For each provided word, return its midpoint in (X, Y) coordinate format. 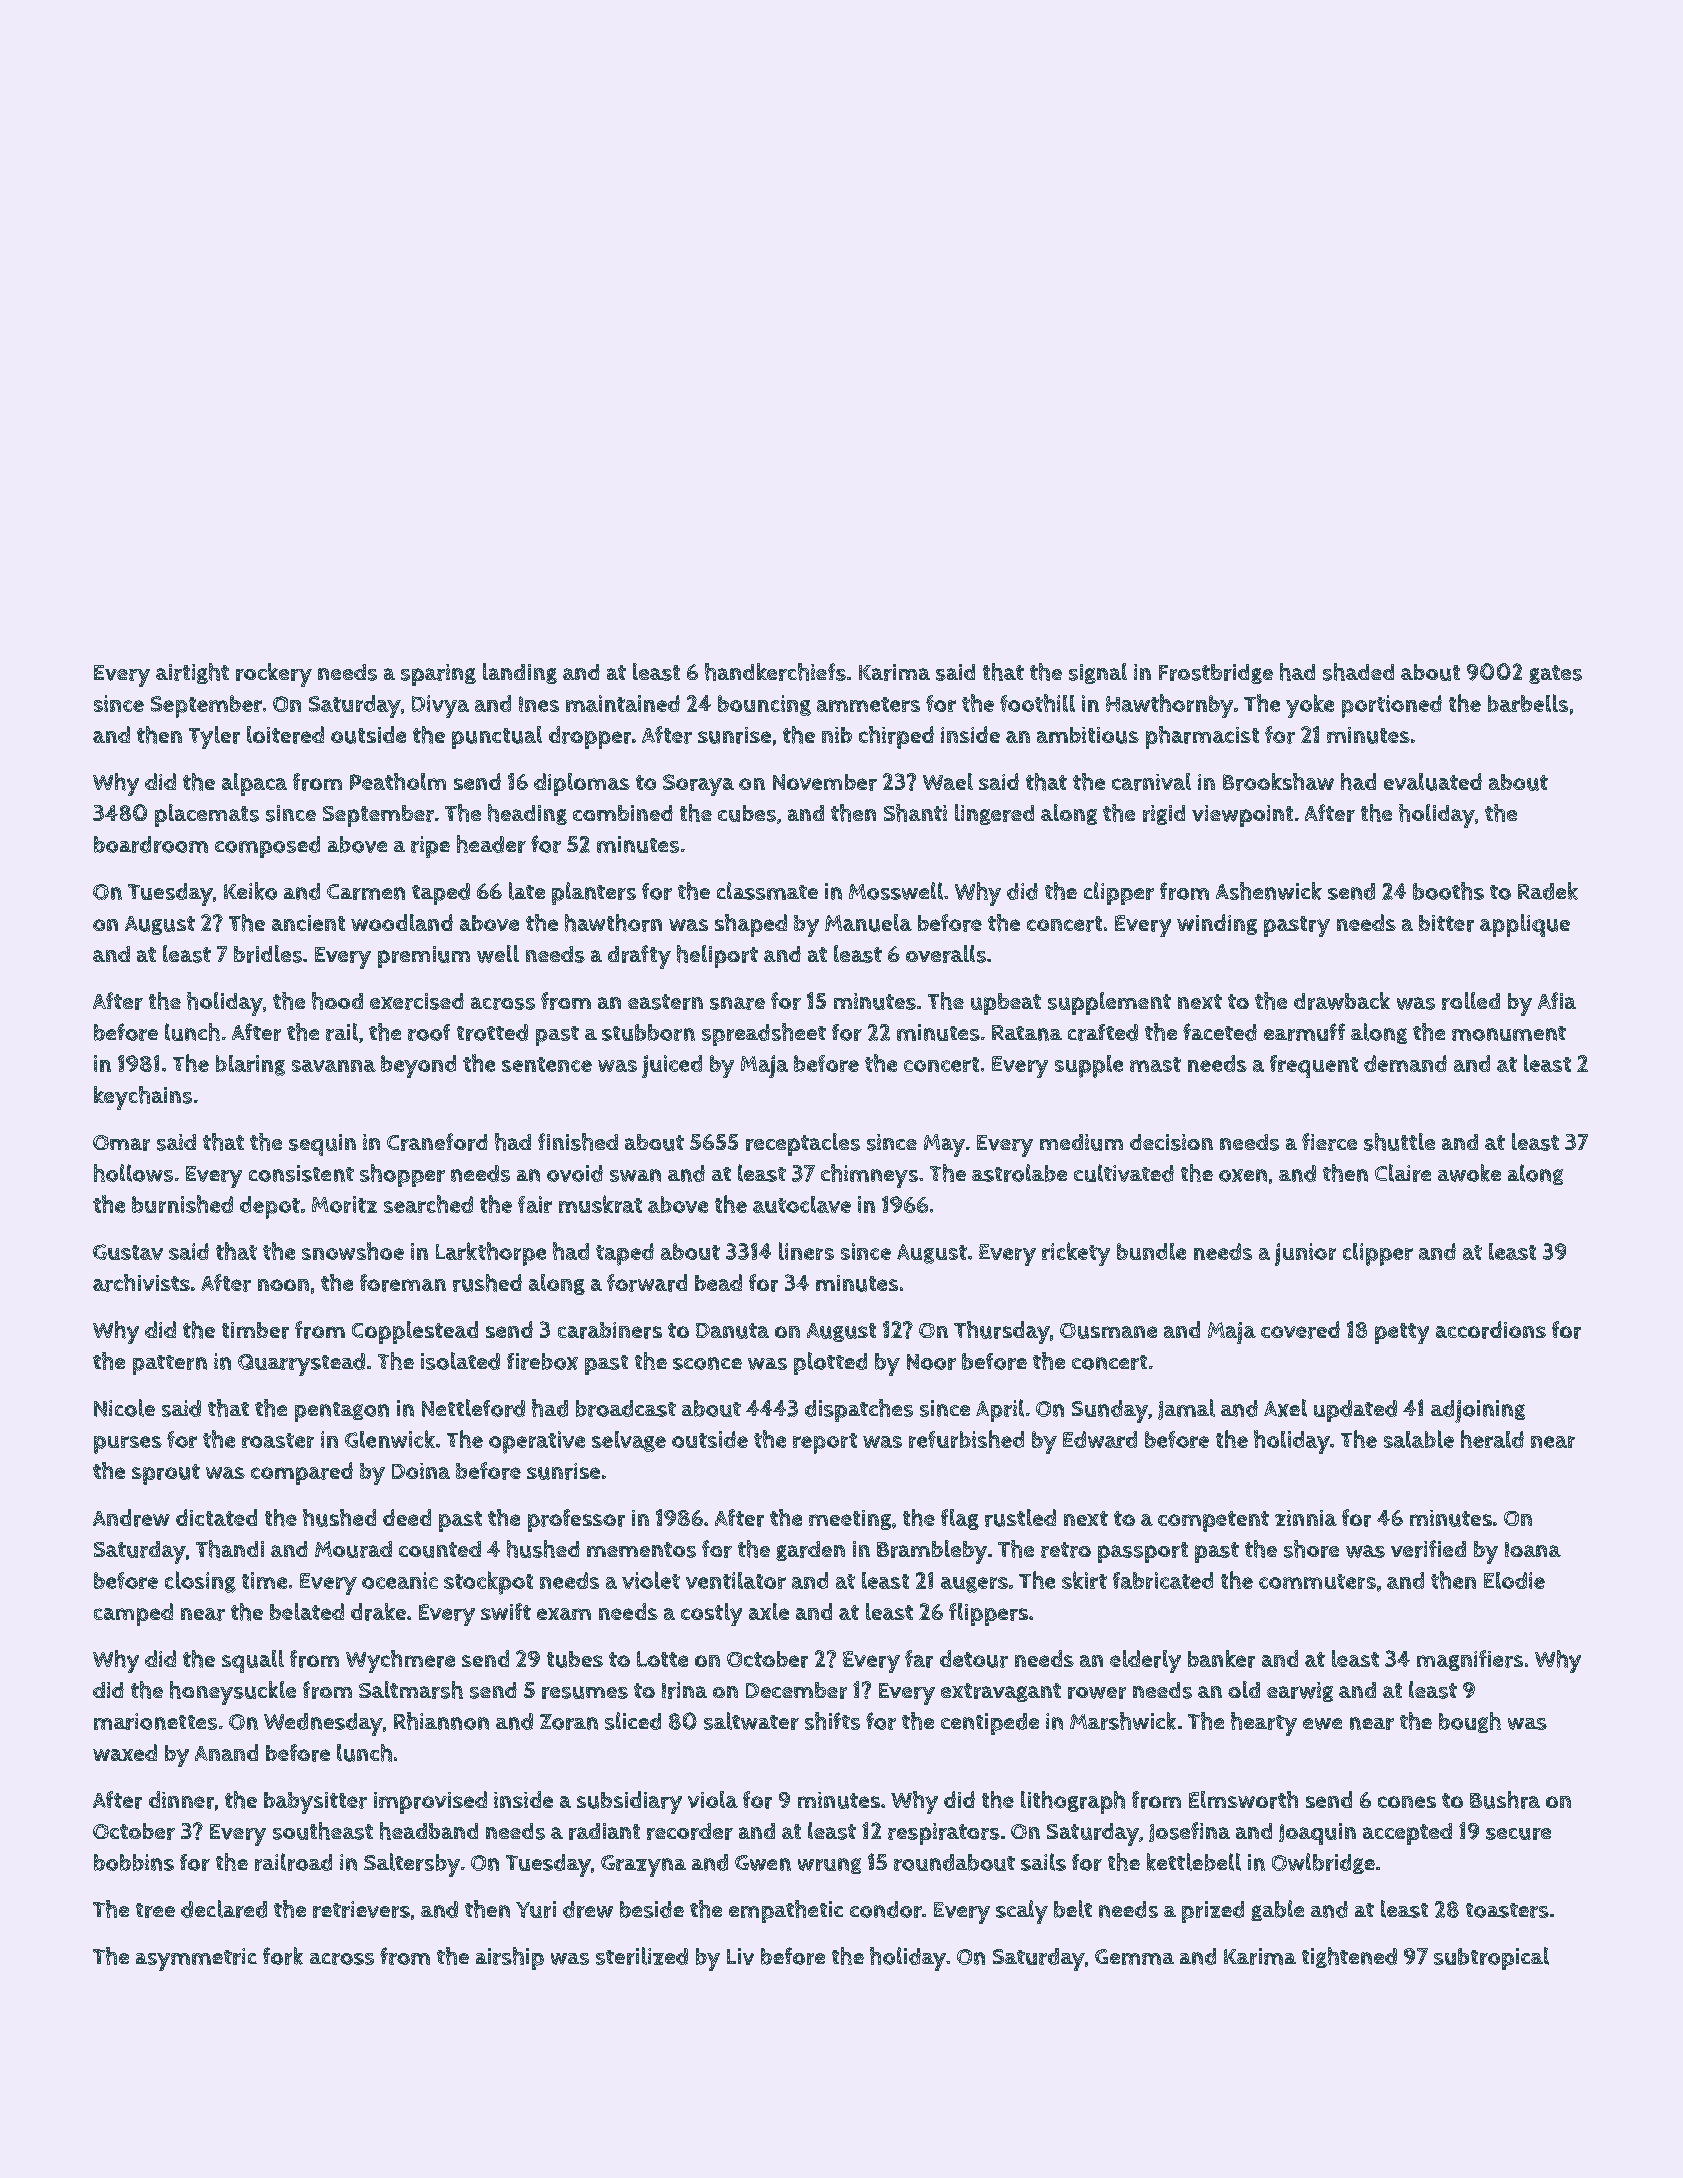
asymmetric (196, 1959)
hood (337, 1001)
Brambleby (932, 1552)
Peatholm (398, 781)
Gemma (1134, 1957)
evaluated (1433, 782)
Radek (1548, 891)
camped (133, 1614)
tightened (1349, 1957)
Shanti (915, 813)
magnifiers (1470, 1660)
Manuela (868, 923)
